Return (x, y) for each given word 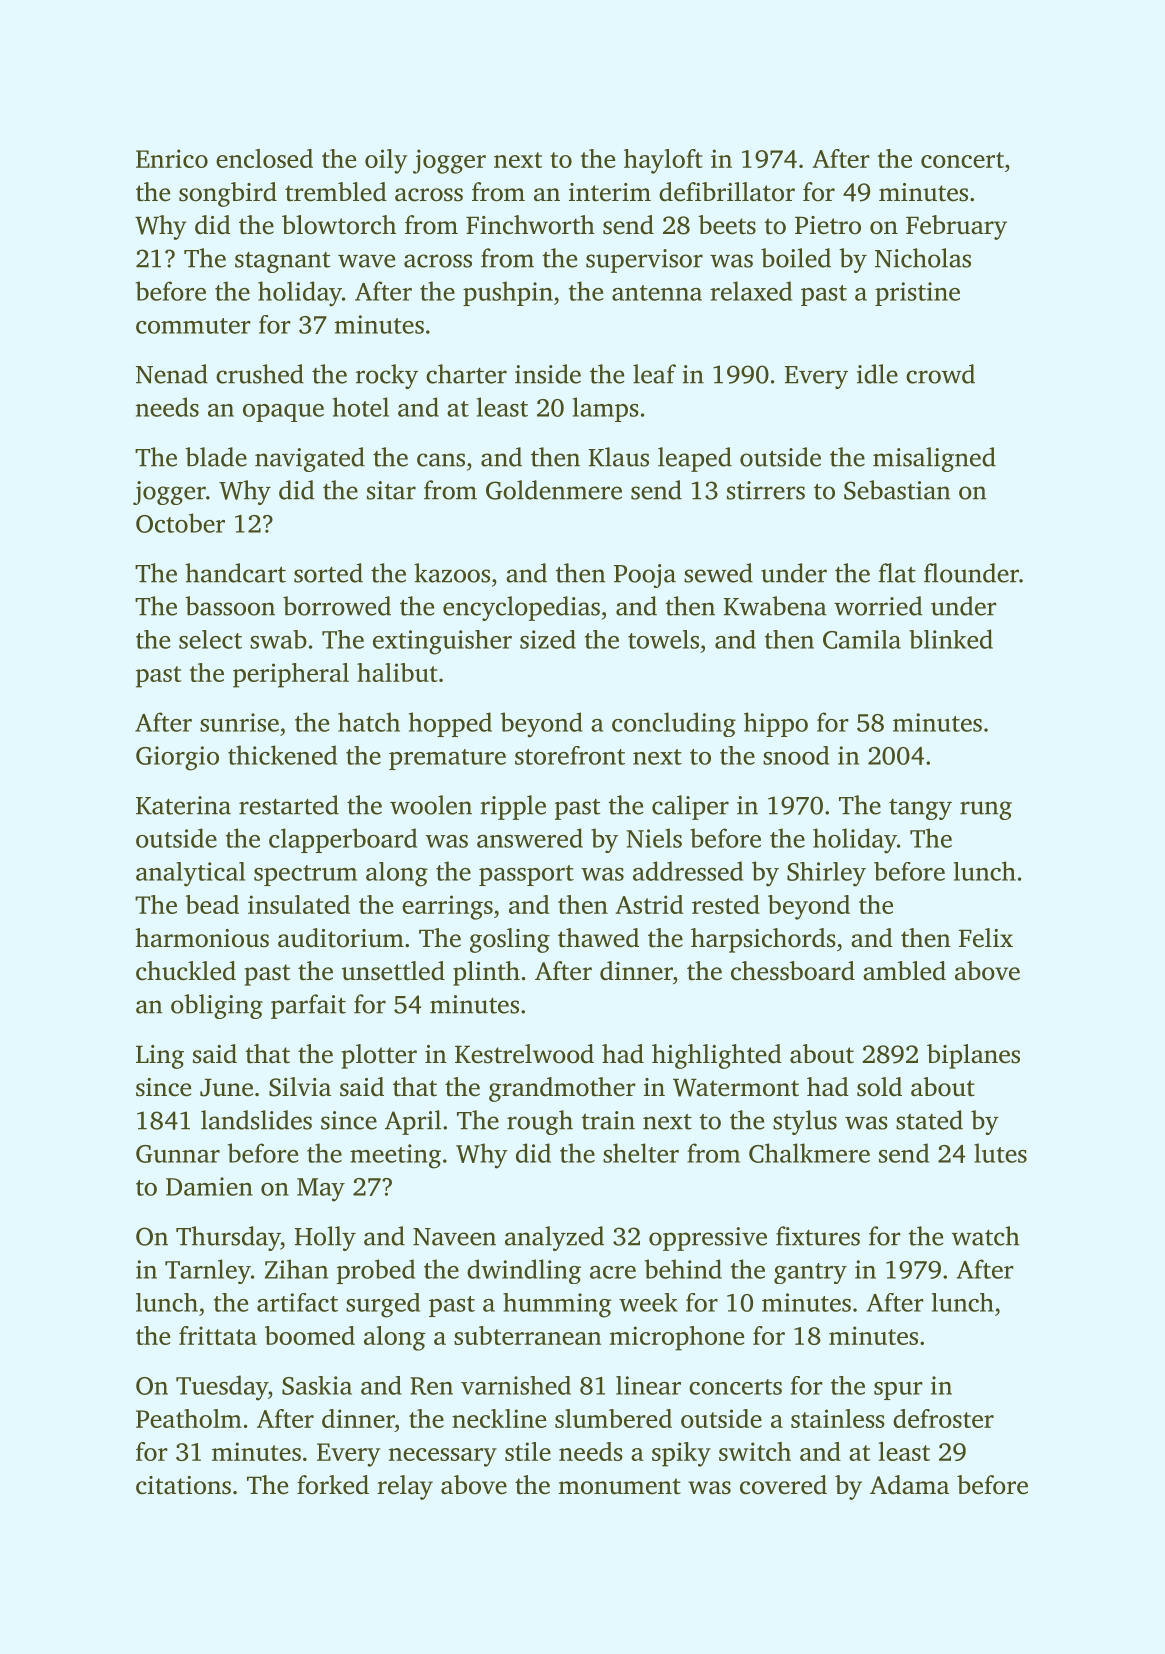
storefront (570, 755)
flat (897, 573)
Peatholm (189, 1418)
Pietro (828, 225)
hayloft (663, 161)
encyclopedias (521, 608)
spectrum (305, 875)
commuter (193, 326)
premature (447, 759)
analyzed (554, 1238)
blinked (951, 639)
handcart (235, 573)
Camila (862, 639)
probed (376, 1271)
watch (986, 1236)
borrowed (337, 606)
